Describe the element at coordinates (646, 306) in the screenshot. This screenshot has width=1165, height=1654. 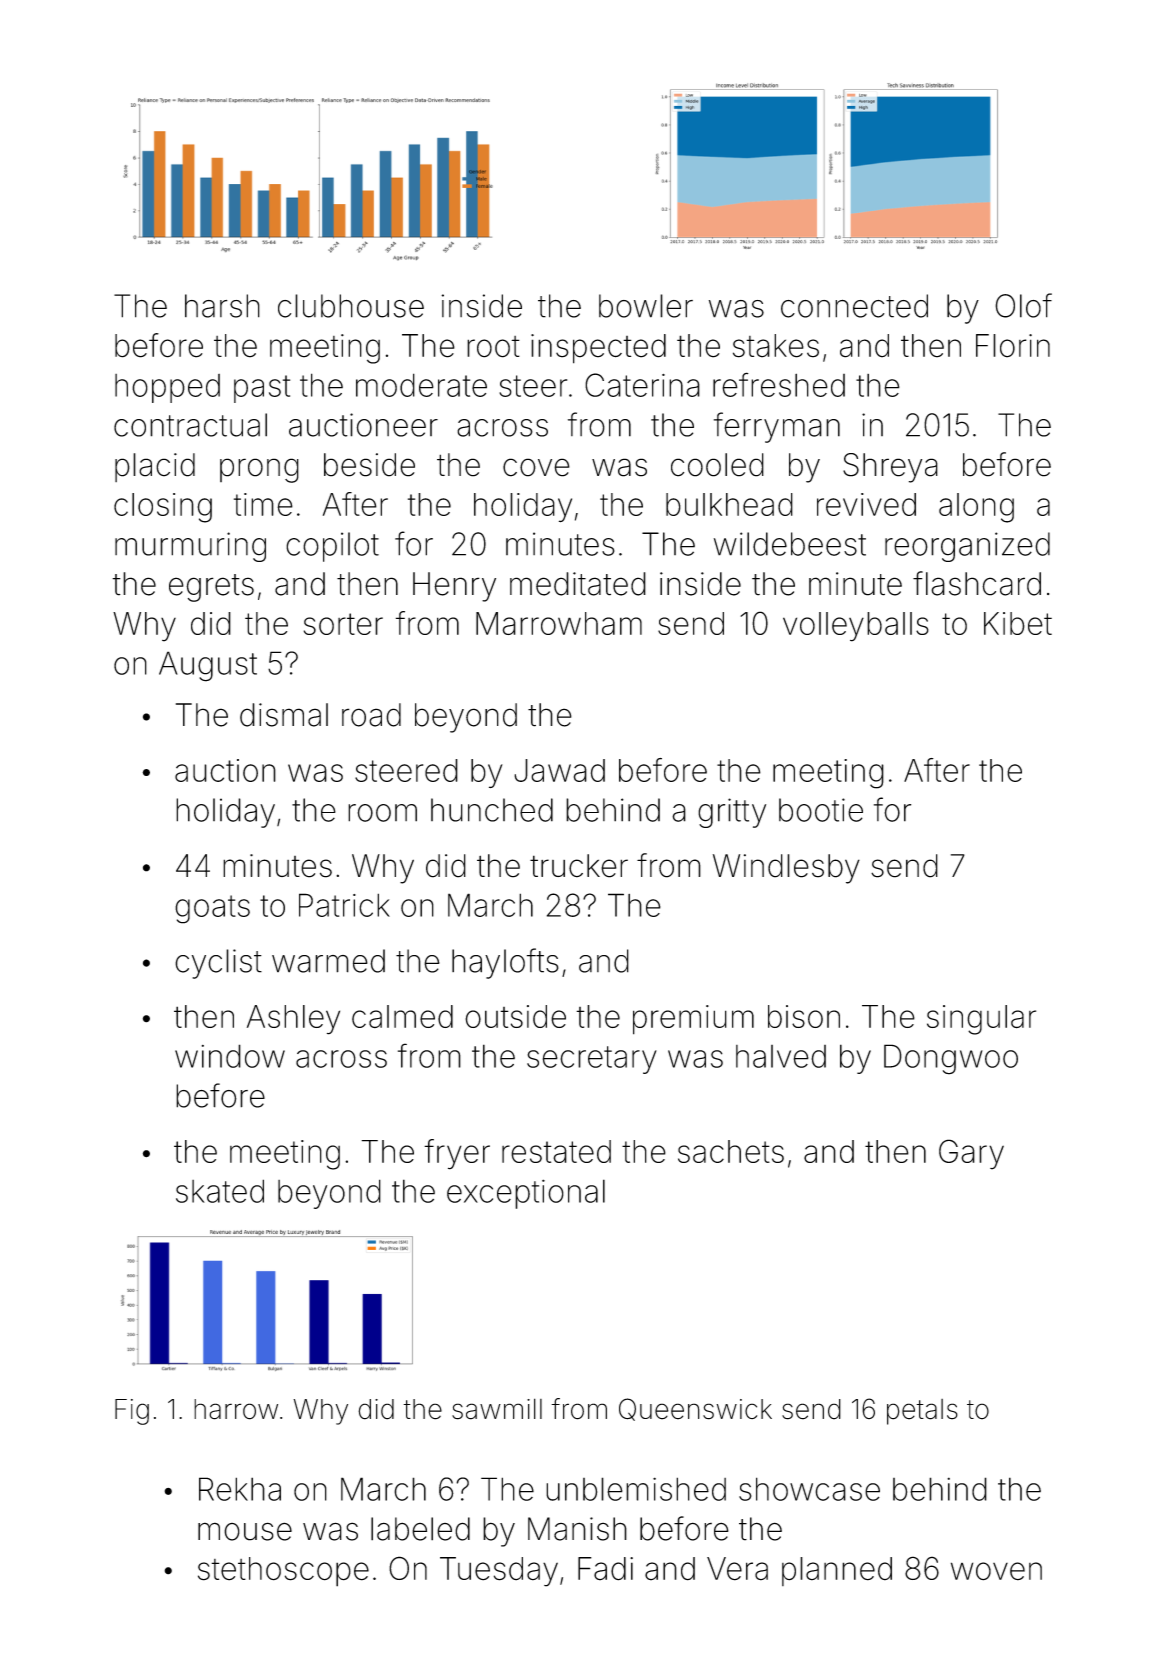
I see `bowler` at that location.
